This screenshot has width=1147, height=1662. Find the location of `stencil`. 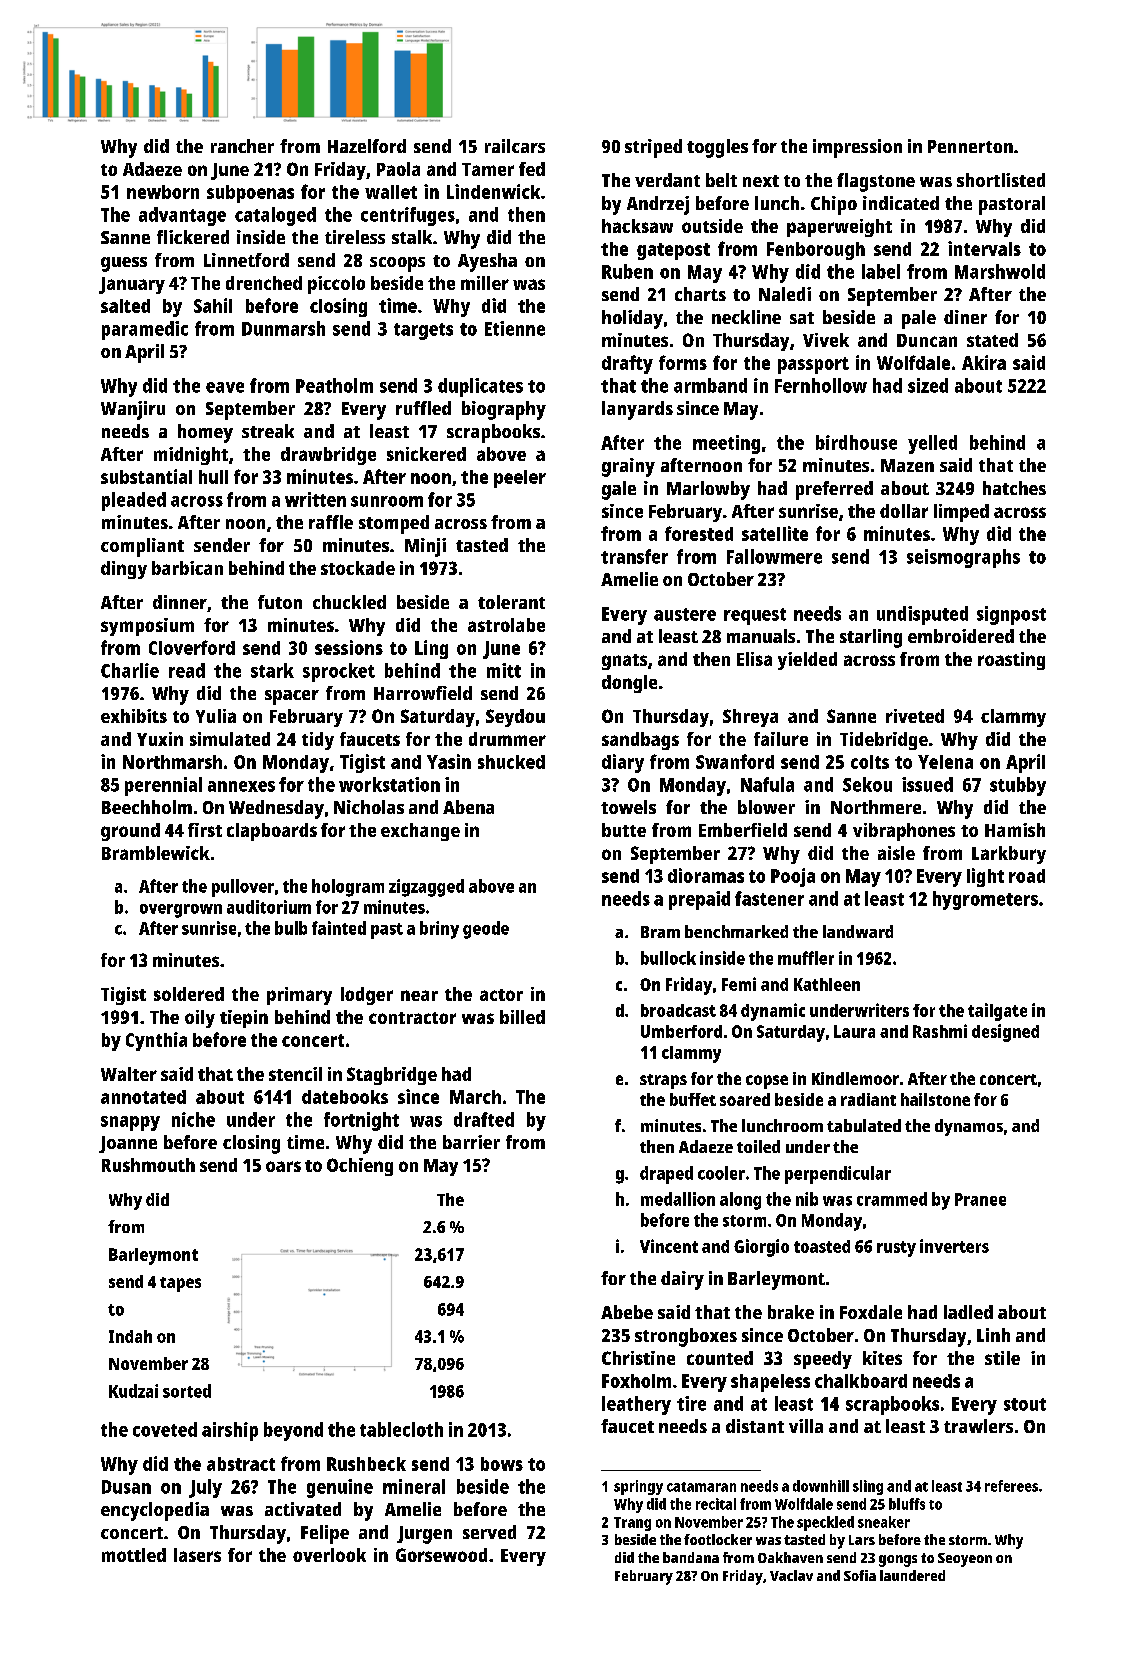

stencil is located at coordinates (295, 1074).
